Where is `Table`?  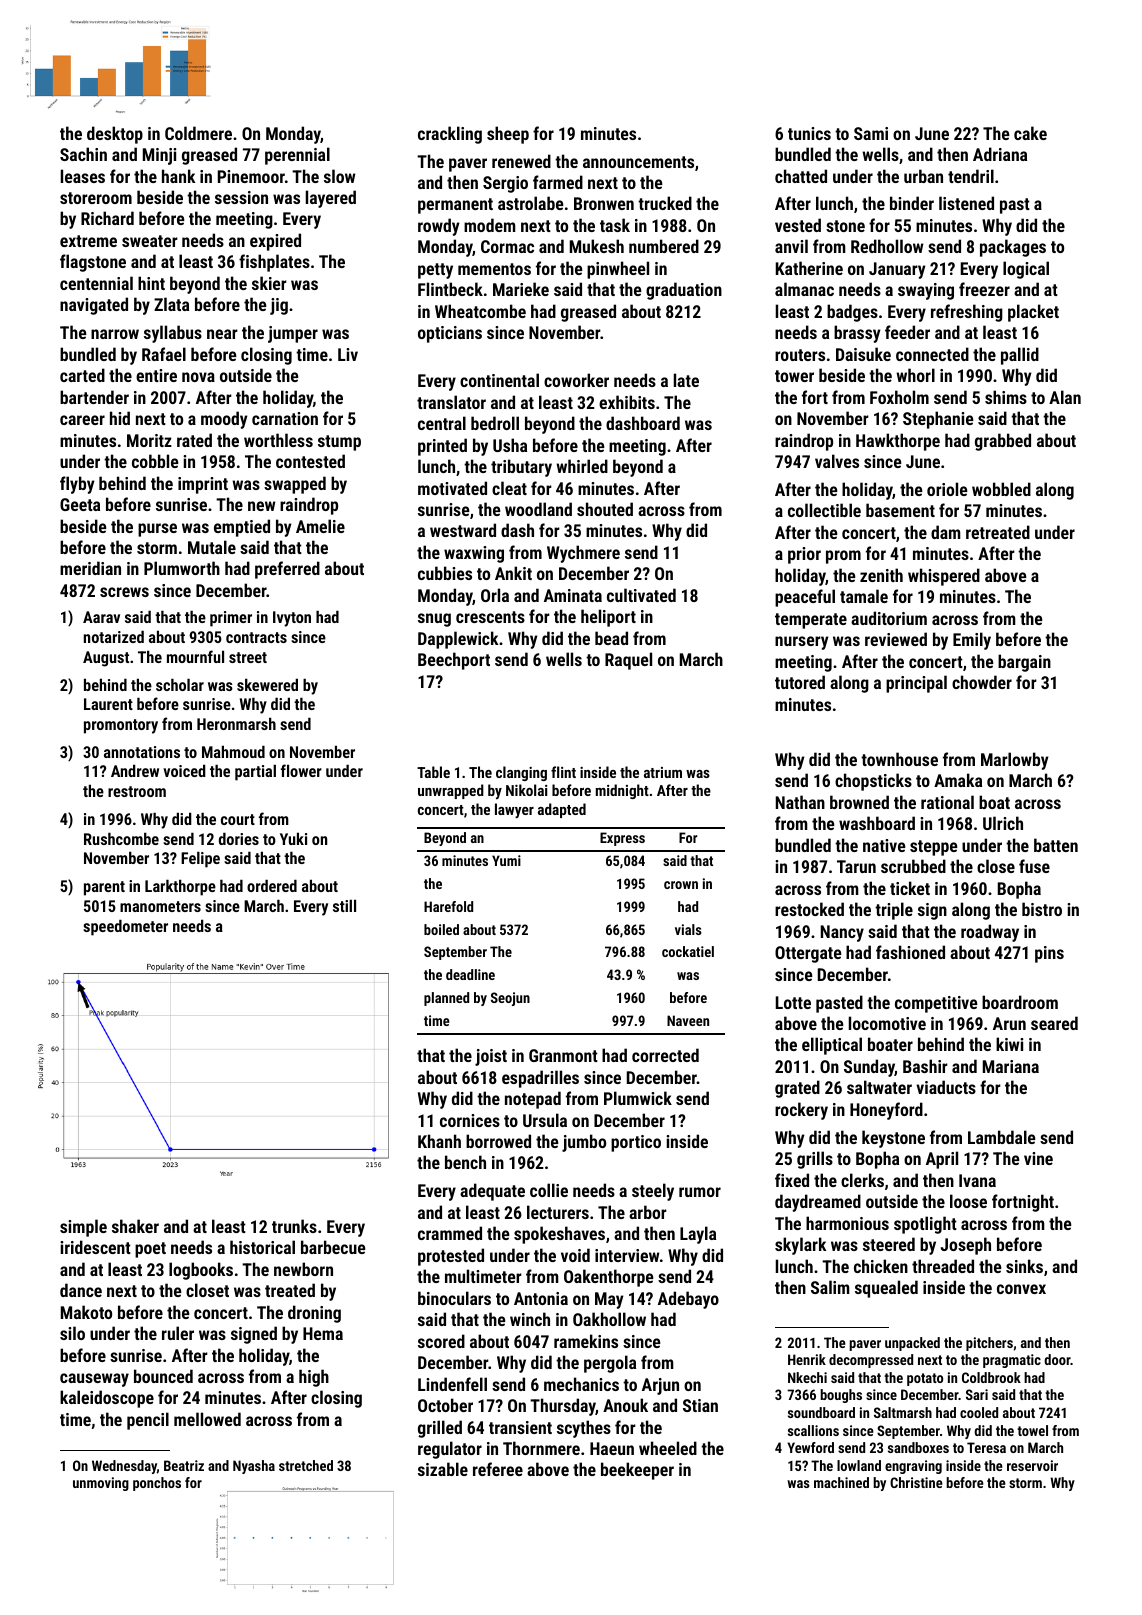
Table is located at coordinates (433, 772).
